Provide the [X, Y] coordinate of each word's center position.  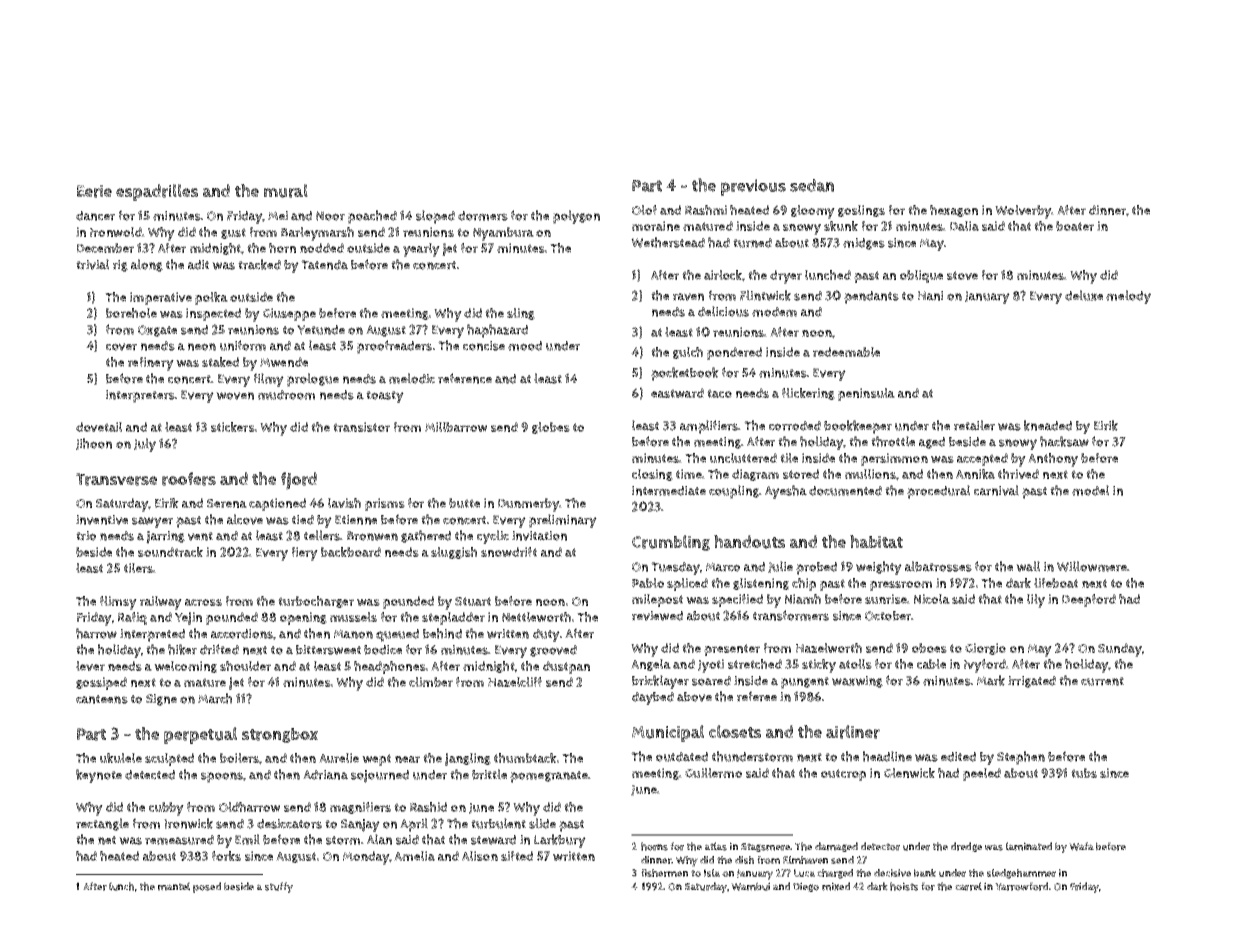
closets [735, 731]
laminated [1029, 846]
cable [931, 664]
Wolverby [1023, 212]
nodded [322, 248]
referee [757, 696]
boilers [239, 758]
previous [753, 187]
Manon [353, 634]
